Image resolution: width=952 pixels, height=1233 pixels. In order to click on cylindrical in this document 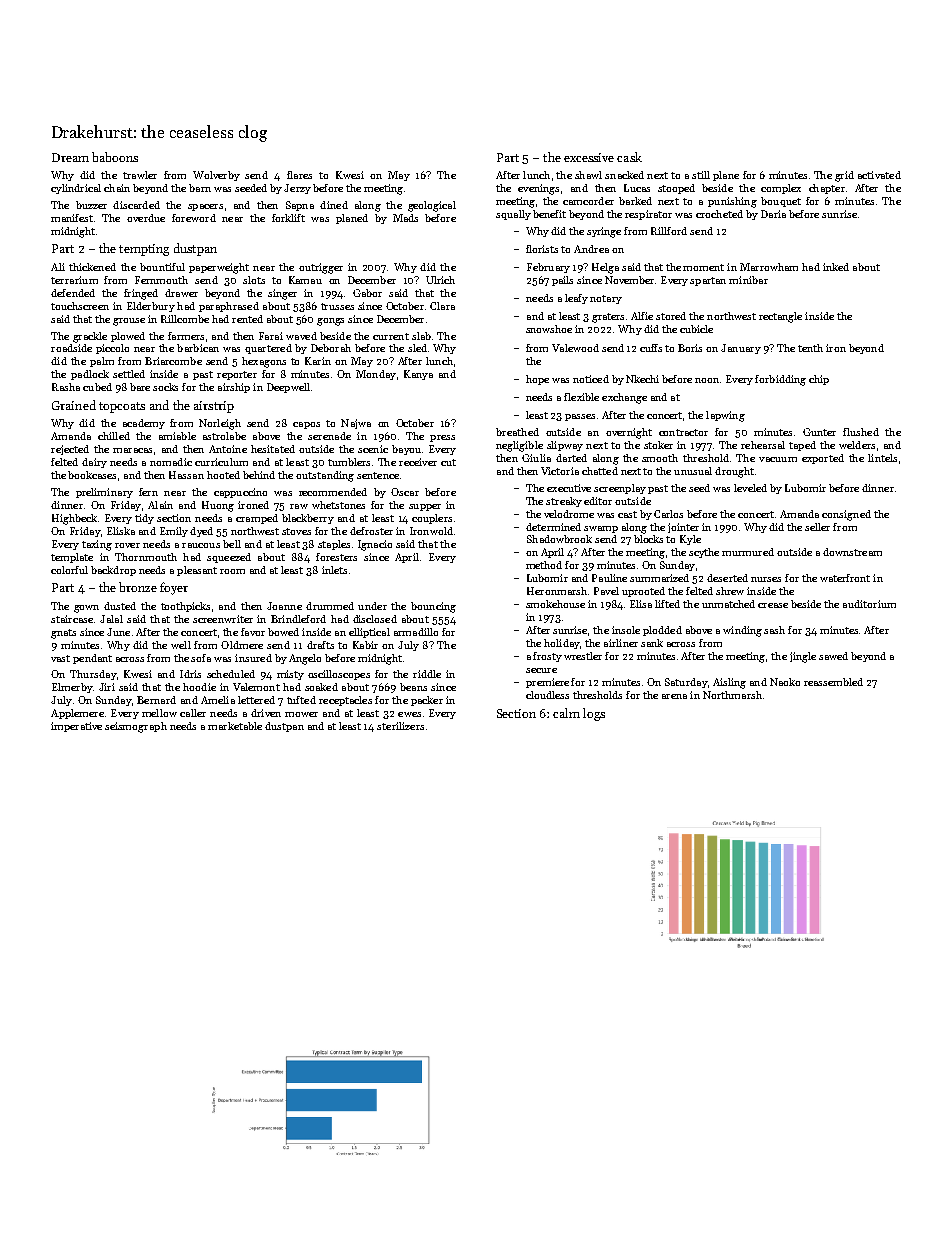, I will do `click(76, 189)`.
